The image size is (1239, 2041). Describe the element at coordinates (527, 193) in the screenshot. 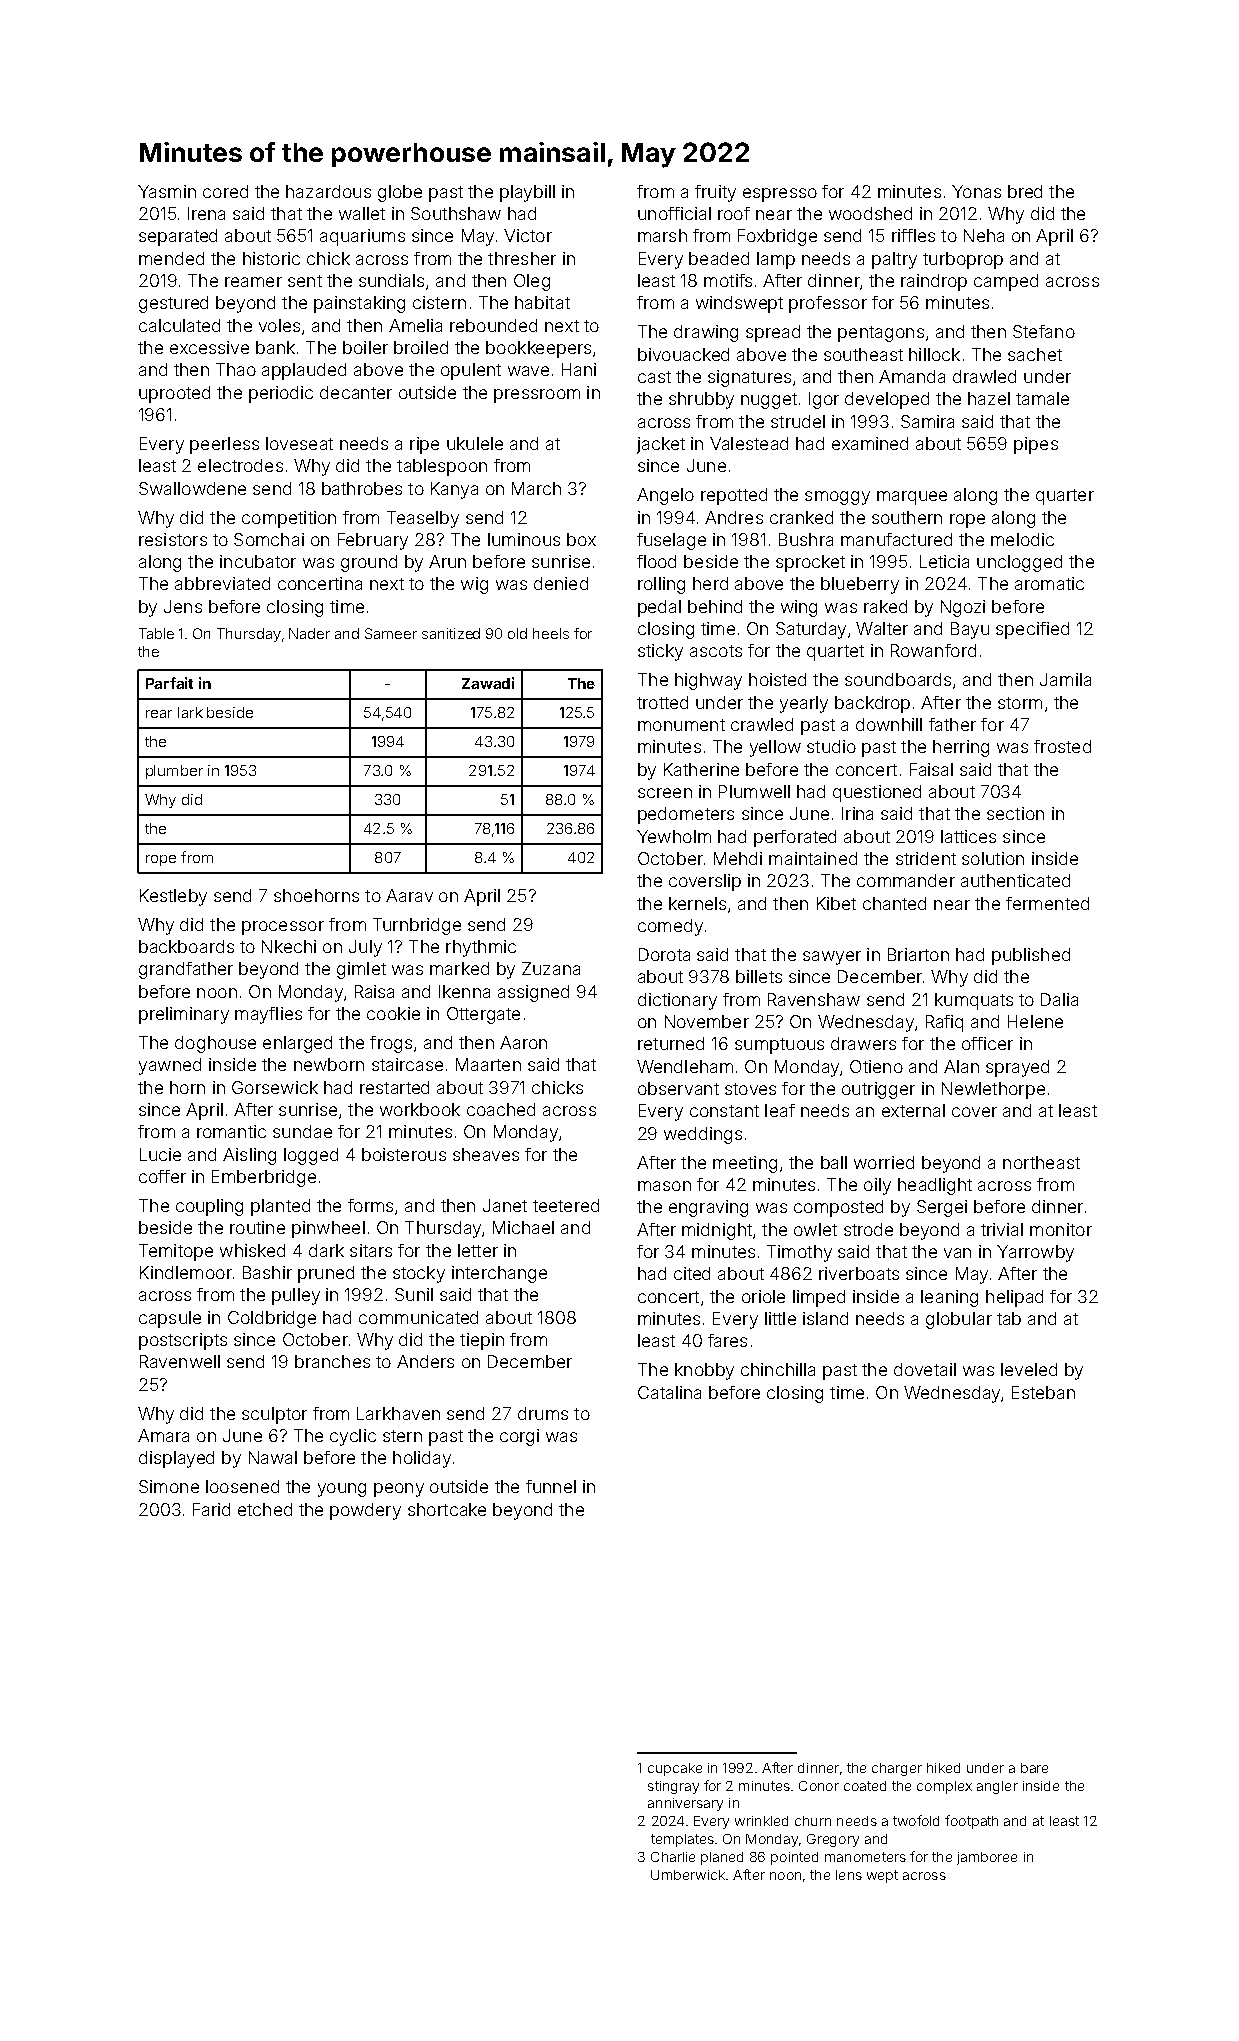

I see `playbill` at that location.
